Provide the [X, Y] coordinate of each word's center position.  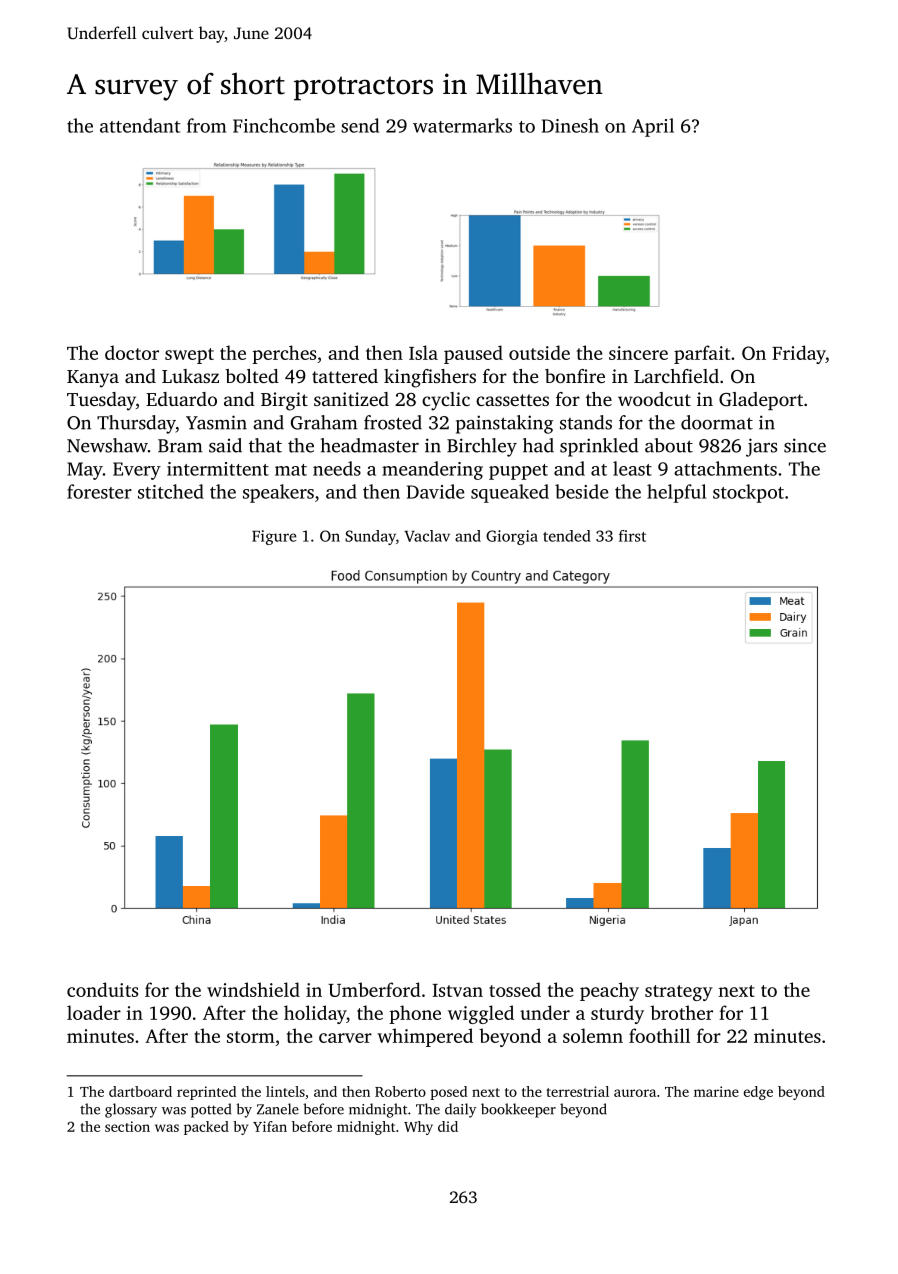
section [127, 1126]
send [360, 125]
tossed [515, 989]
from [206, 125]
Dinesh [570, 125]
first [632, 536]
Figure [274, 537]
